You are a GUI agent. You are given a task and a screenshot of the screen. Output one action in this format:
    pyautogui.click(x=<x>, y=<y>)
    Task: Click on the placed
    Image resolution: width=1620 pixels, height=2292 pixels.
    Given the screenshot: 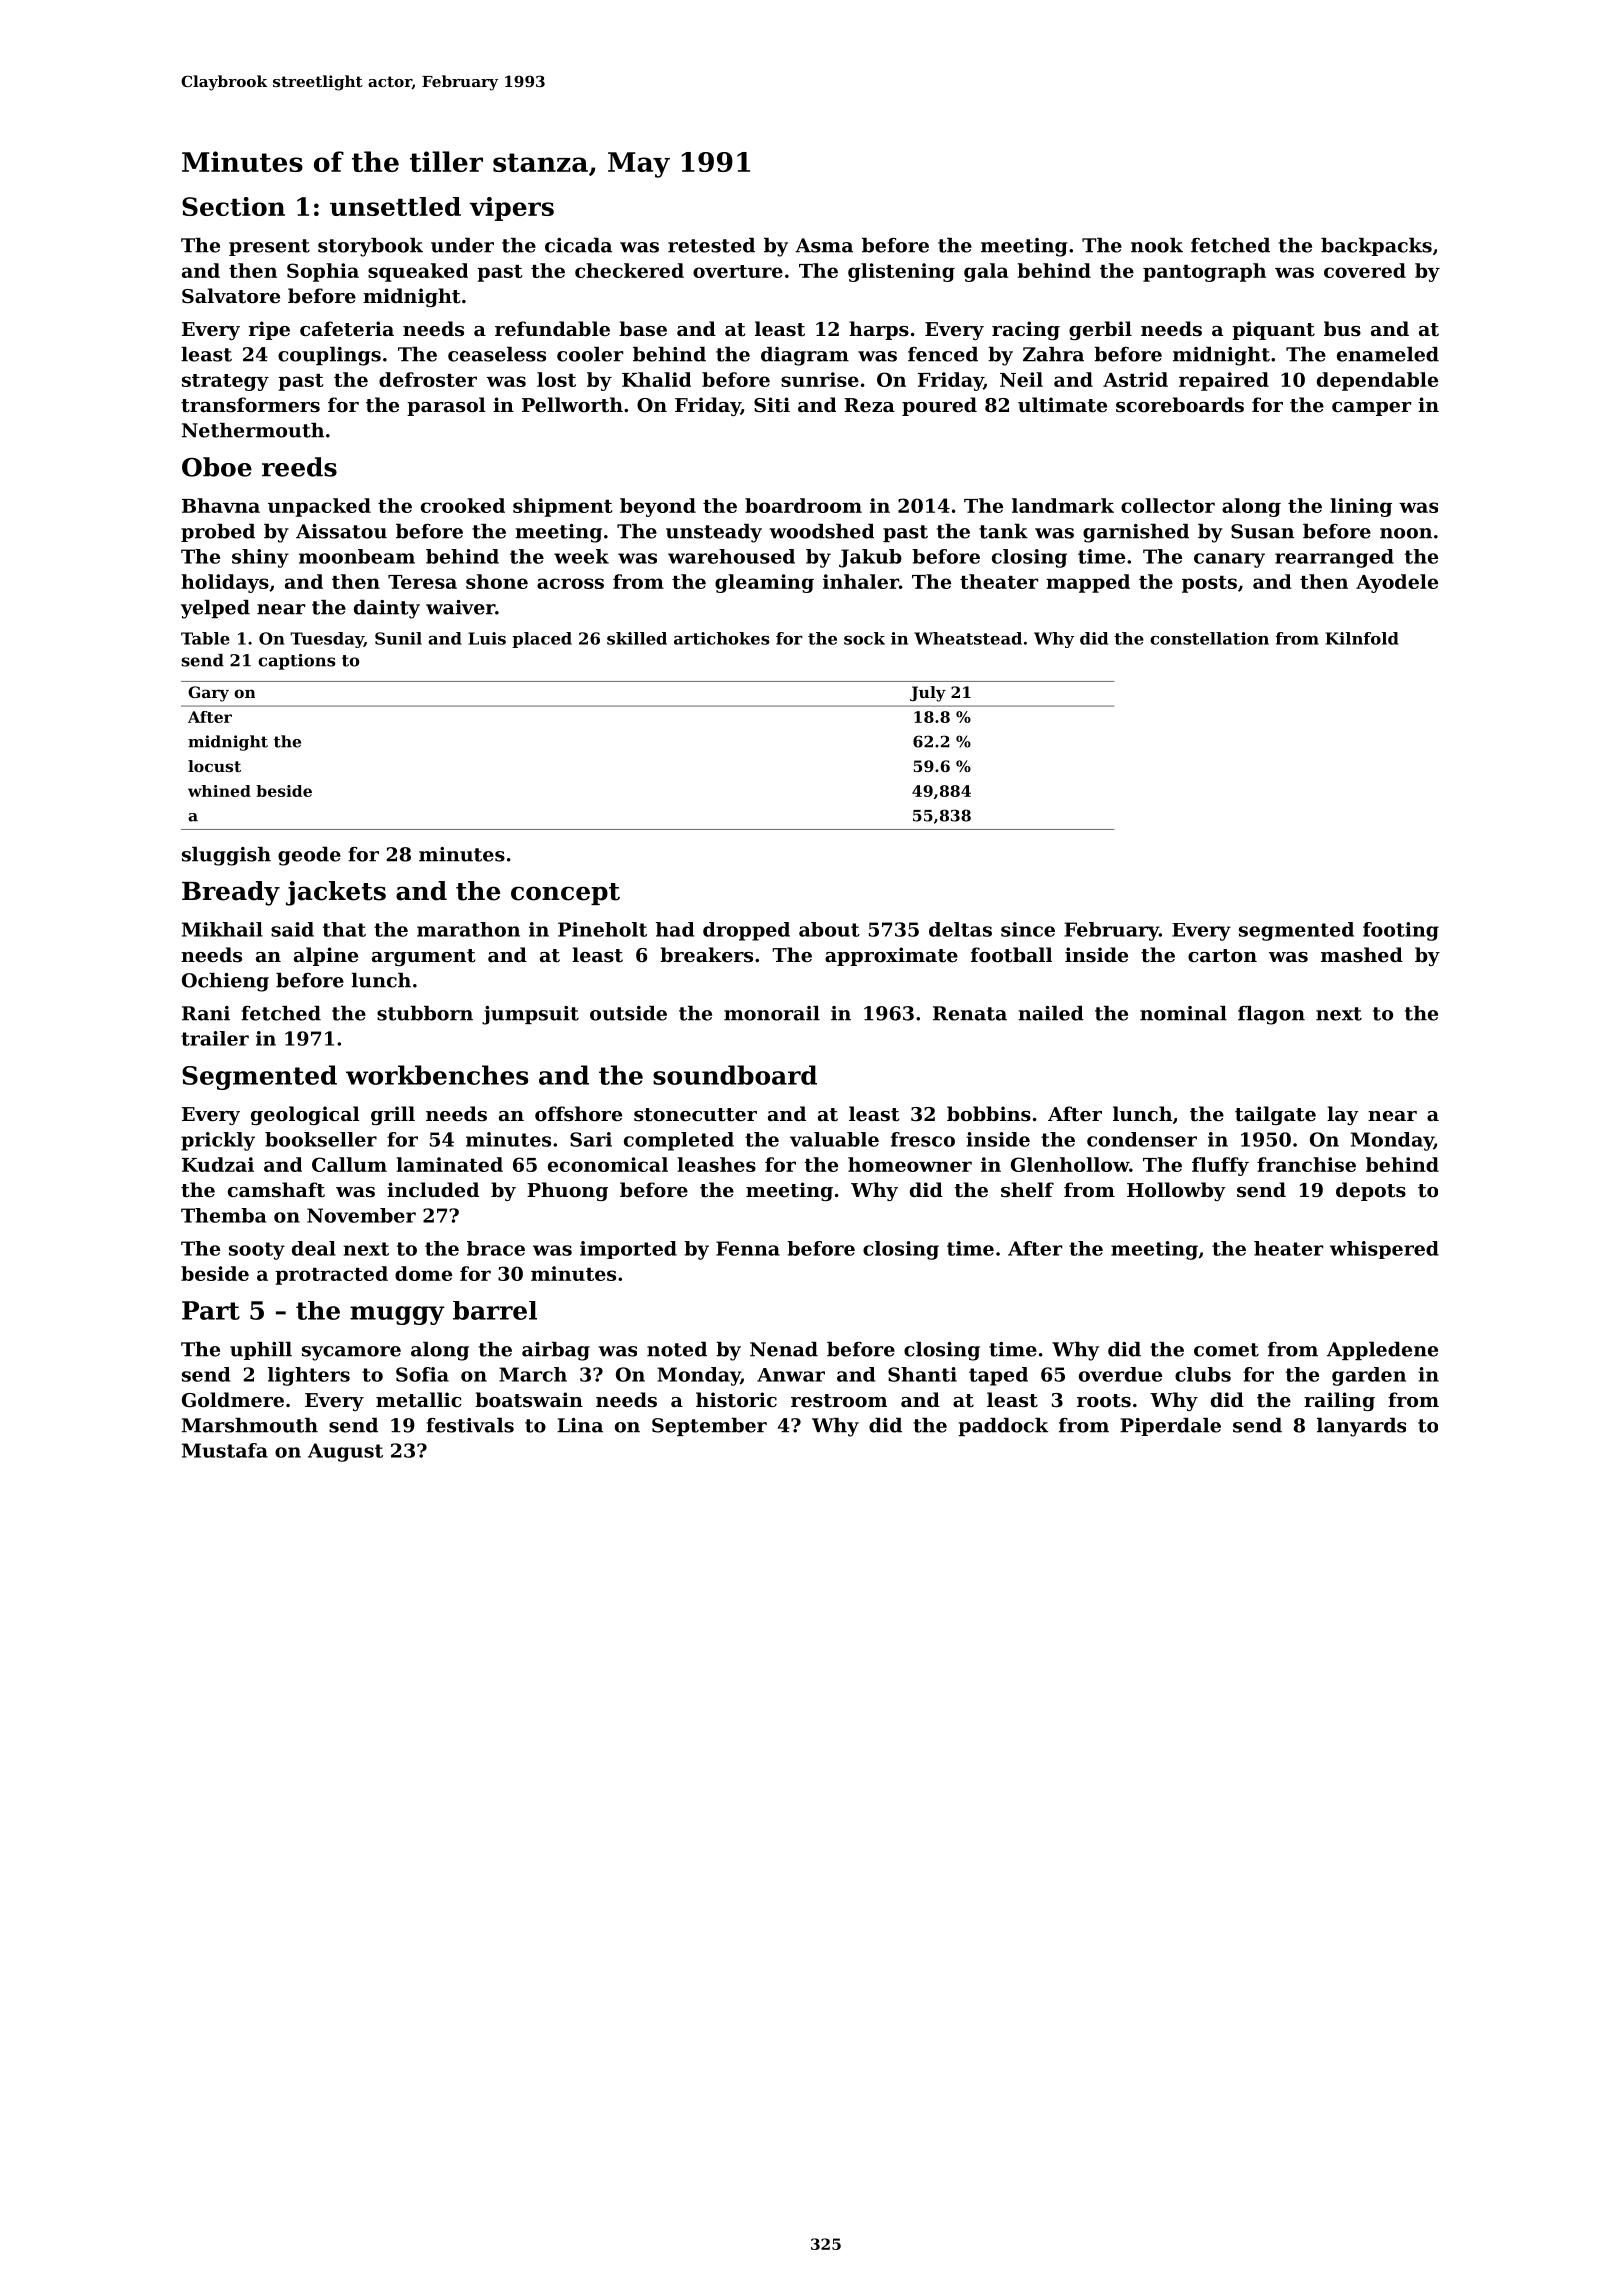 What is the action you would take?
    pyautogui.click(x=542, y=640)
